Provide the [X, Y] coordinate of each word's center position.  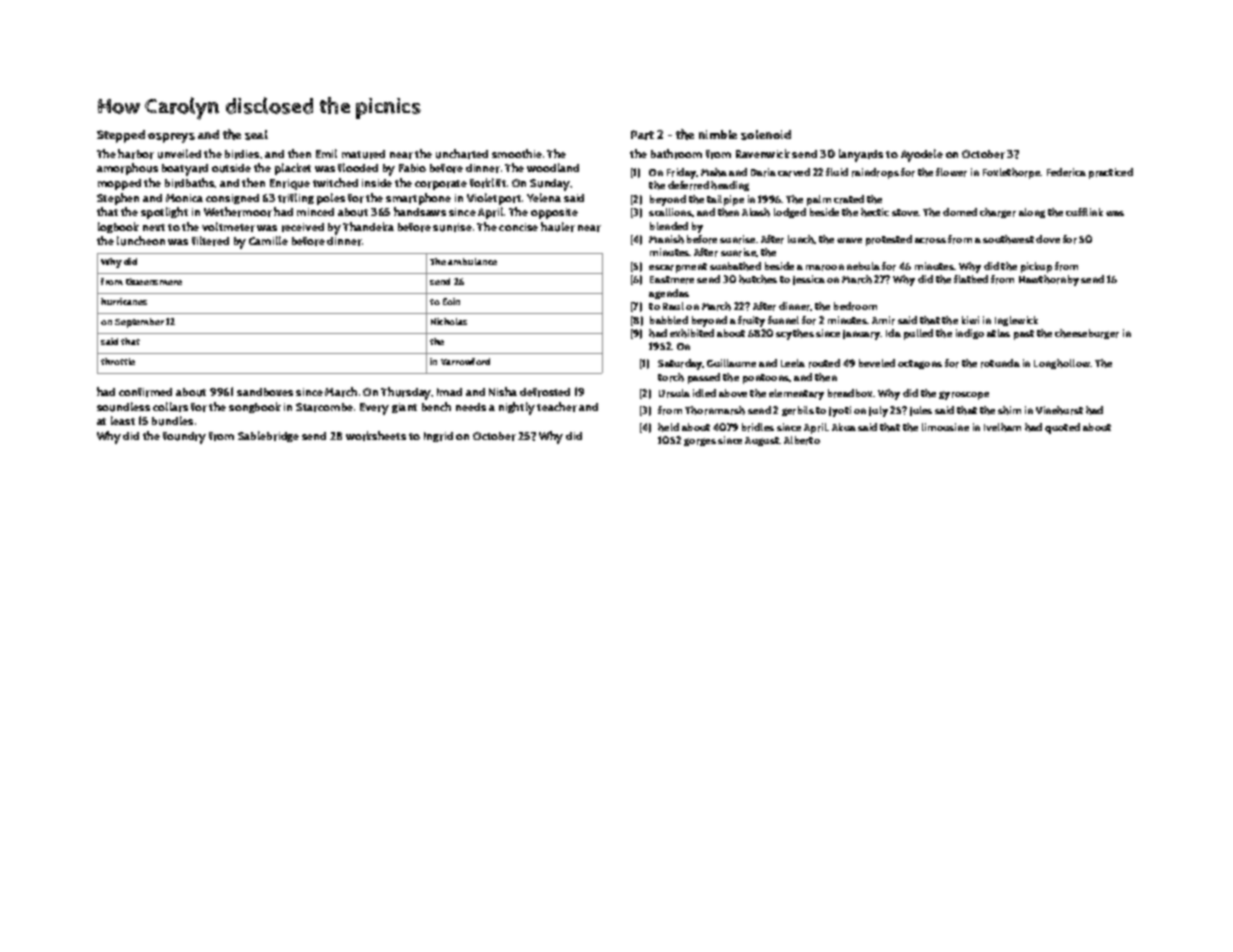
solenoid [766, 135]
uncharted [462, 154]
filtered [210, 241]
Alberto [802, 440]
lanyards [861, 155]
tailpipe [725, 200]
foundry [184, 438]
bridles [758, 427]
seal [256, 135]
